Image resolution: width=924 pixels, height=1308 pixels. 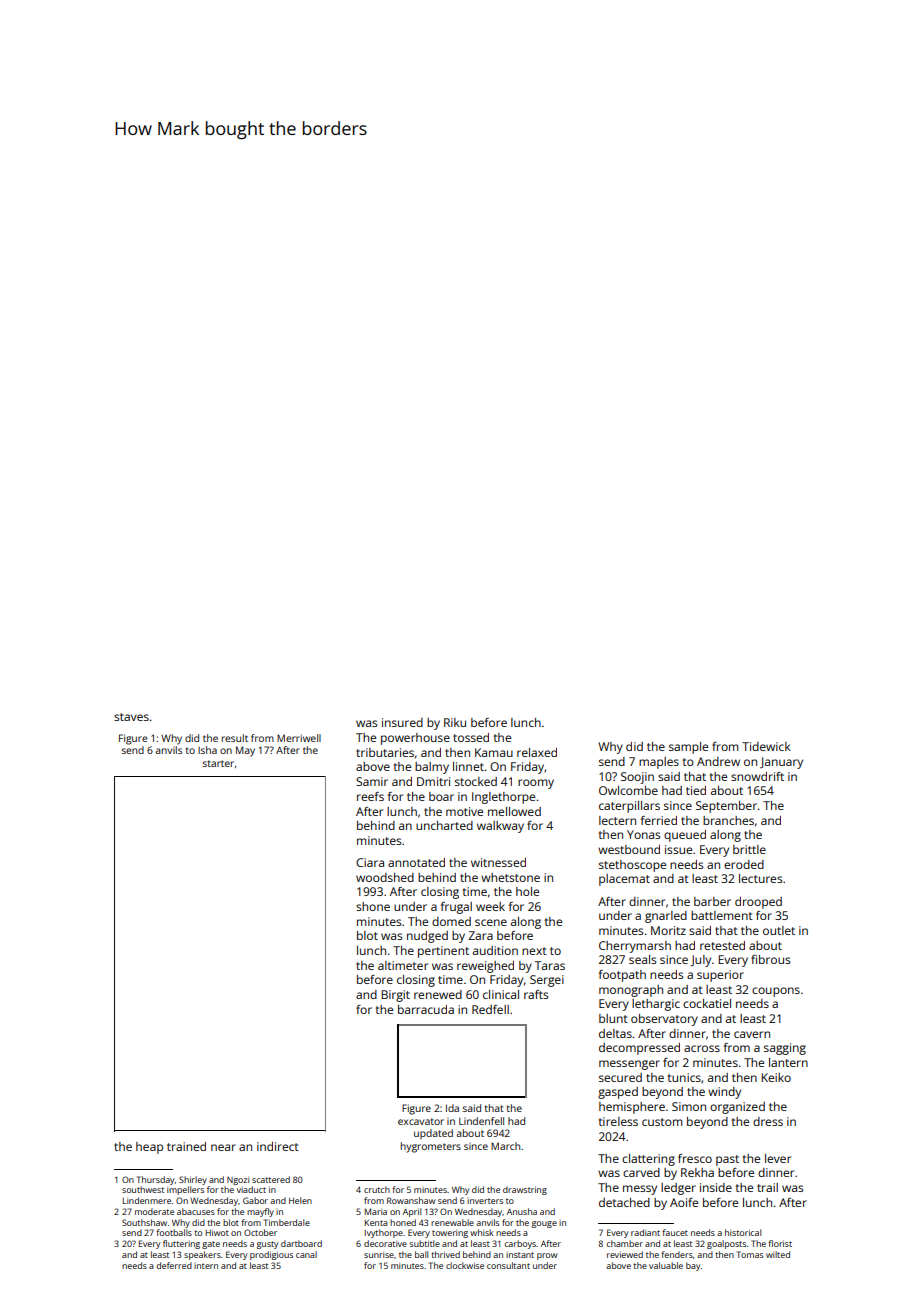 I want to click on whetstone, so click(x=510, y=877).
